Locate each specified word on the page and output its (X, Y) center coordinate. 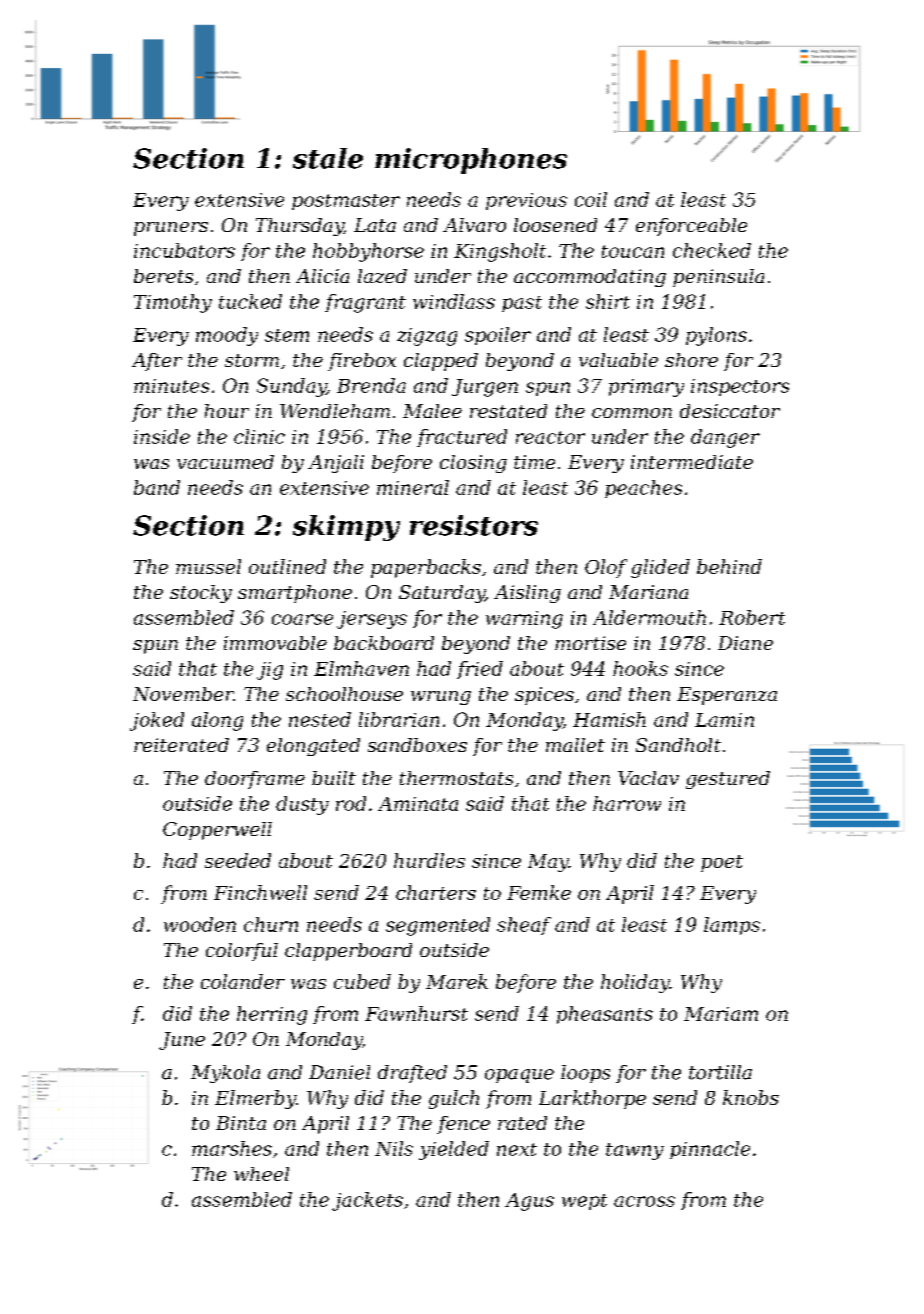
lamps (732, 926)
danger (725, 438)
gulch (454, 1099)
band (157, 487)
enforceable (691, 227)
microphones (471, 161)
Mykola (225, 1074)
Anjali (336, 464)
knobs (751, 1097)
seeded (238, 860)
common (632, 413)
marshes (232, 1148)
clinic (259, 436)
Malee (432, 411)
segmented (438, 926)
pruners (171, 229)
